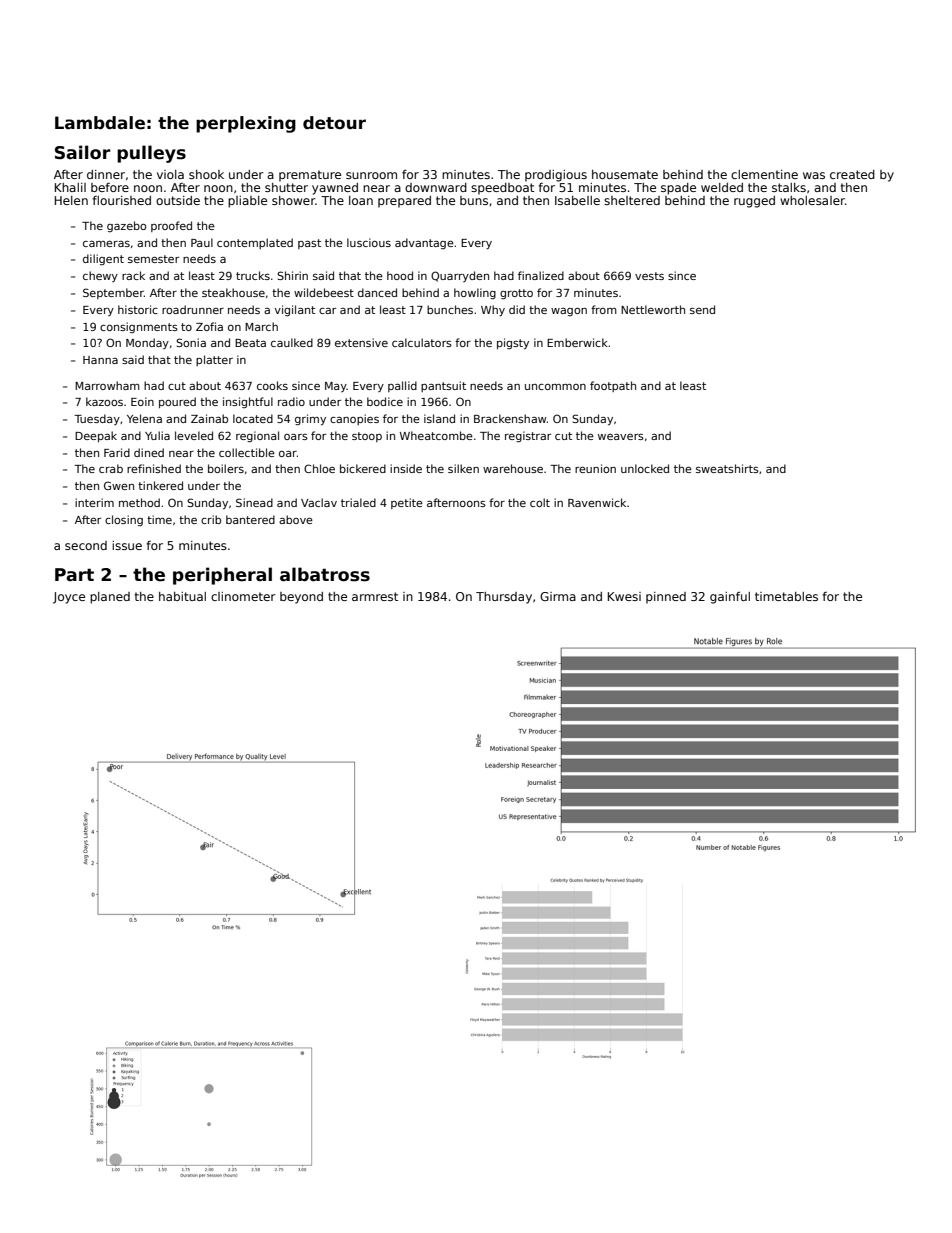  What do you see at coordinates (556, 176) in the image?
I see `prodigious` at bounding box center [556, 176].
